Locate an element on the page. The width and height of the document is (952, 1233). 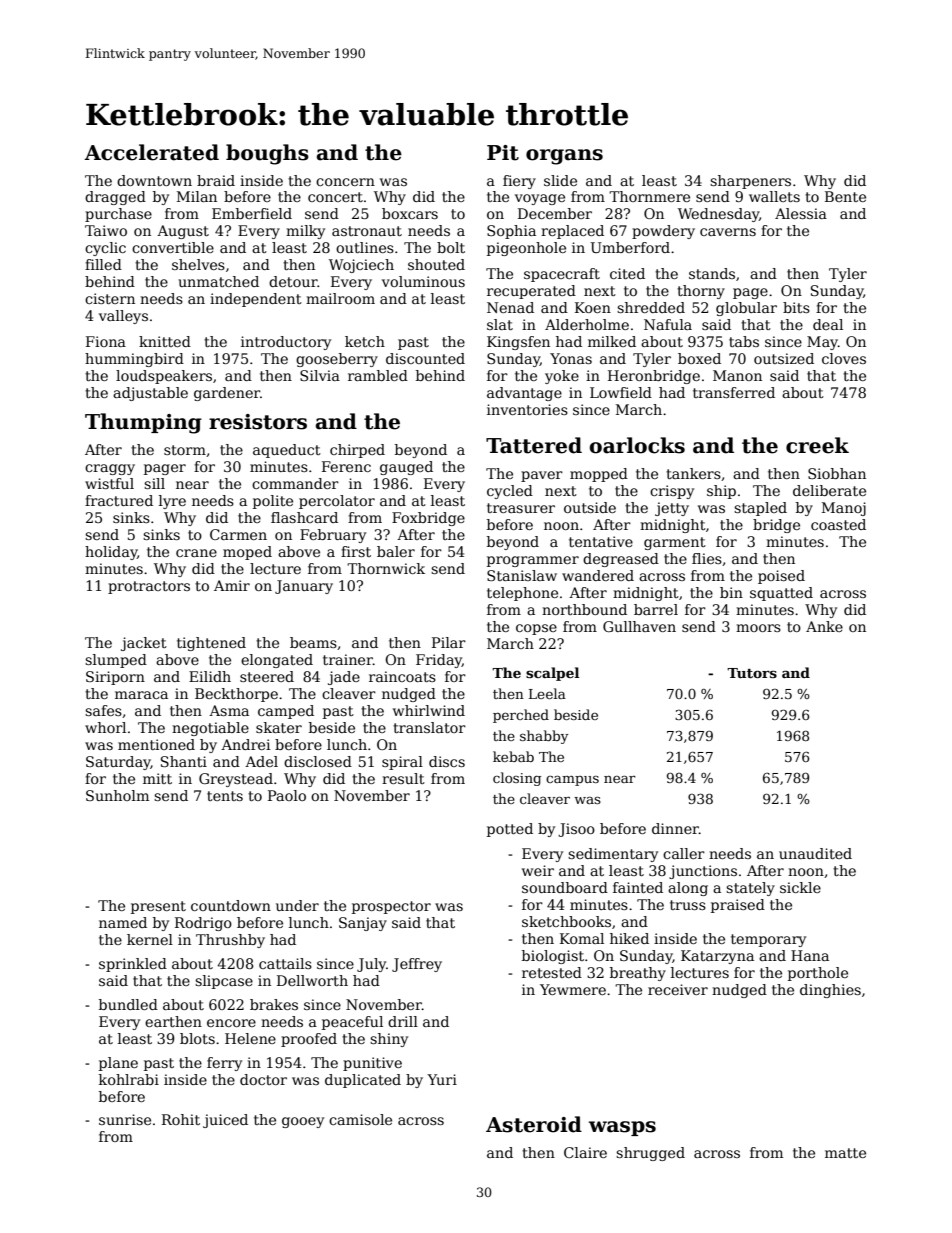
transferred is located at coordinates (734, 392).
